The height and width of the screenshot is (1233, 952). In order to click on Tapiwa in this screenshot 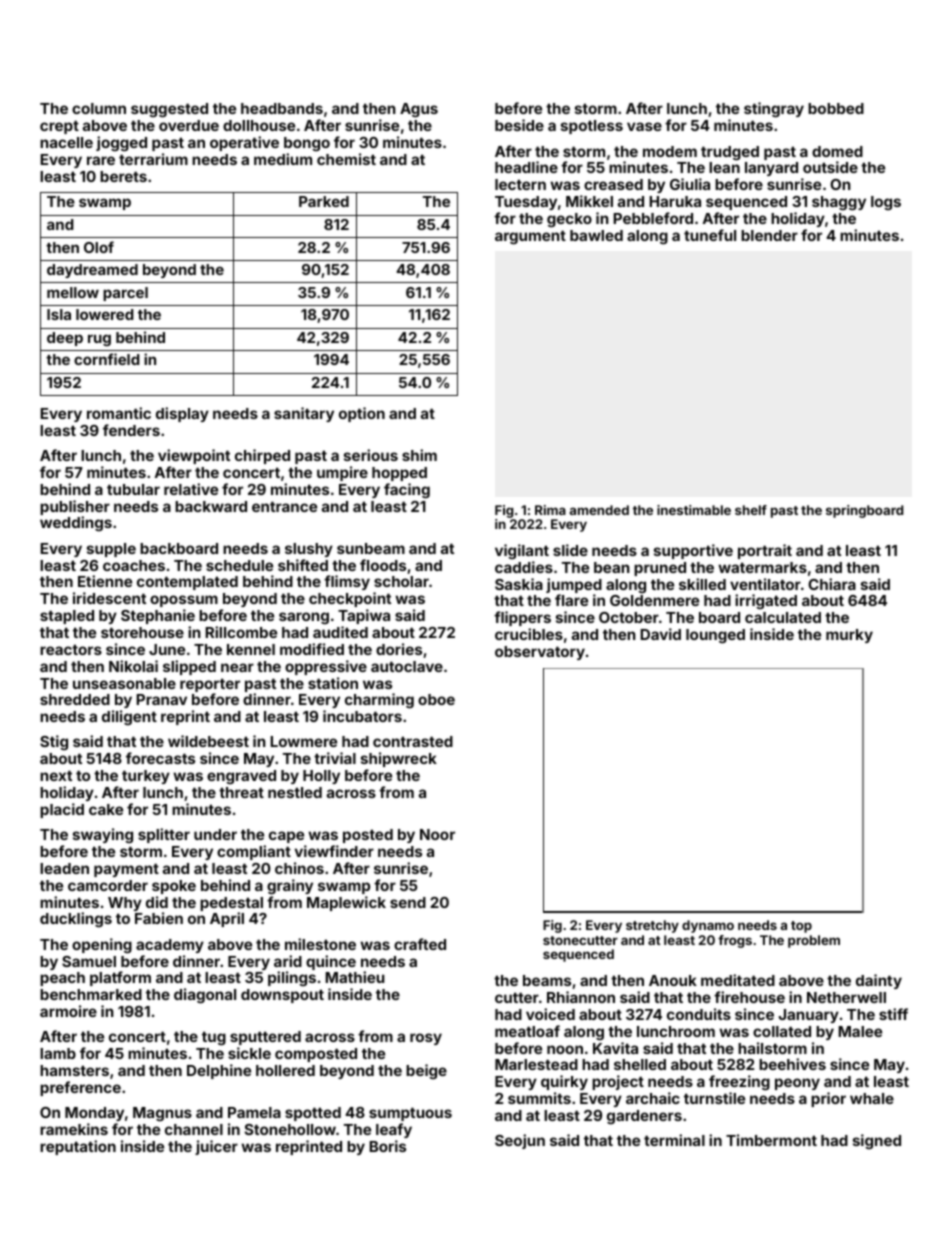, I will do `click(364, 616)`.
